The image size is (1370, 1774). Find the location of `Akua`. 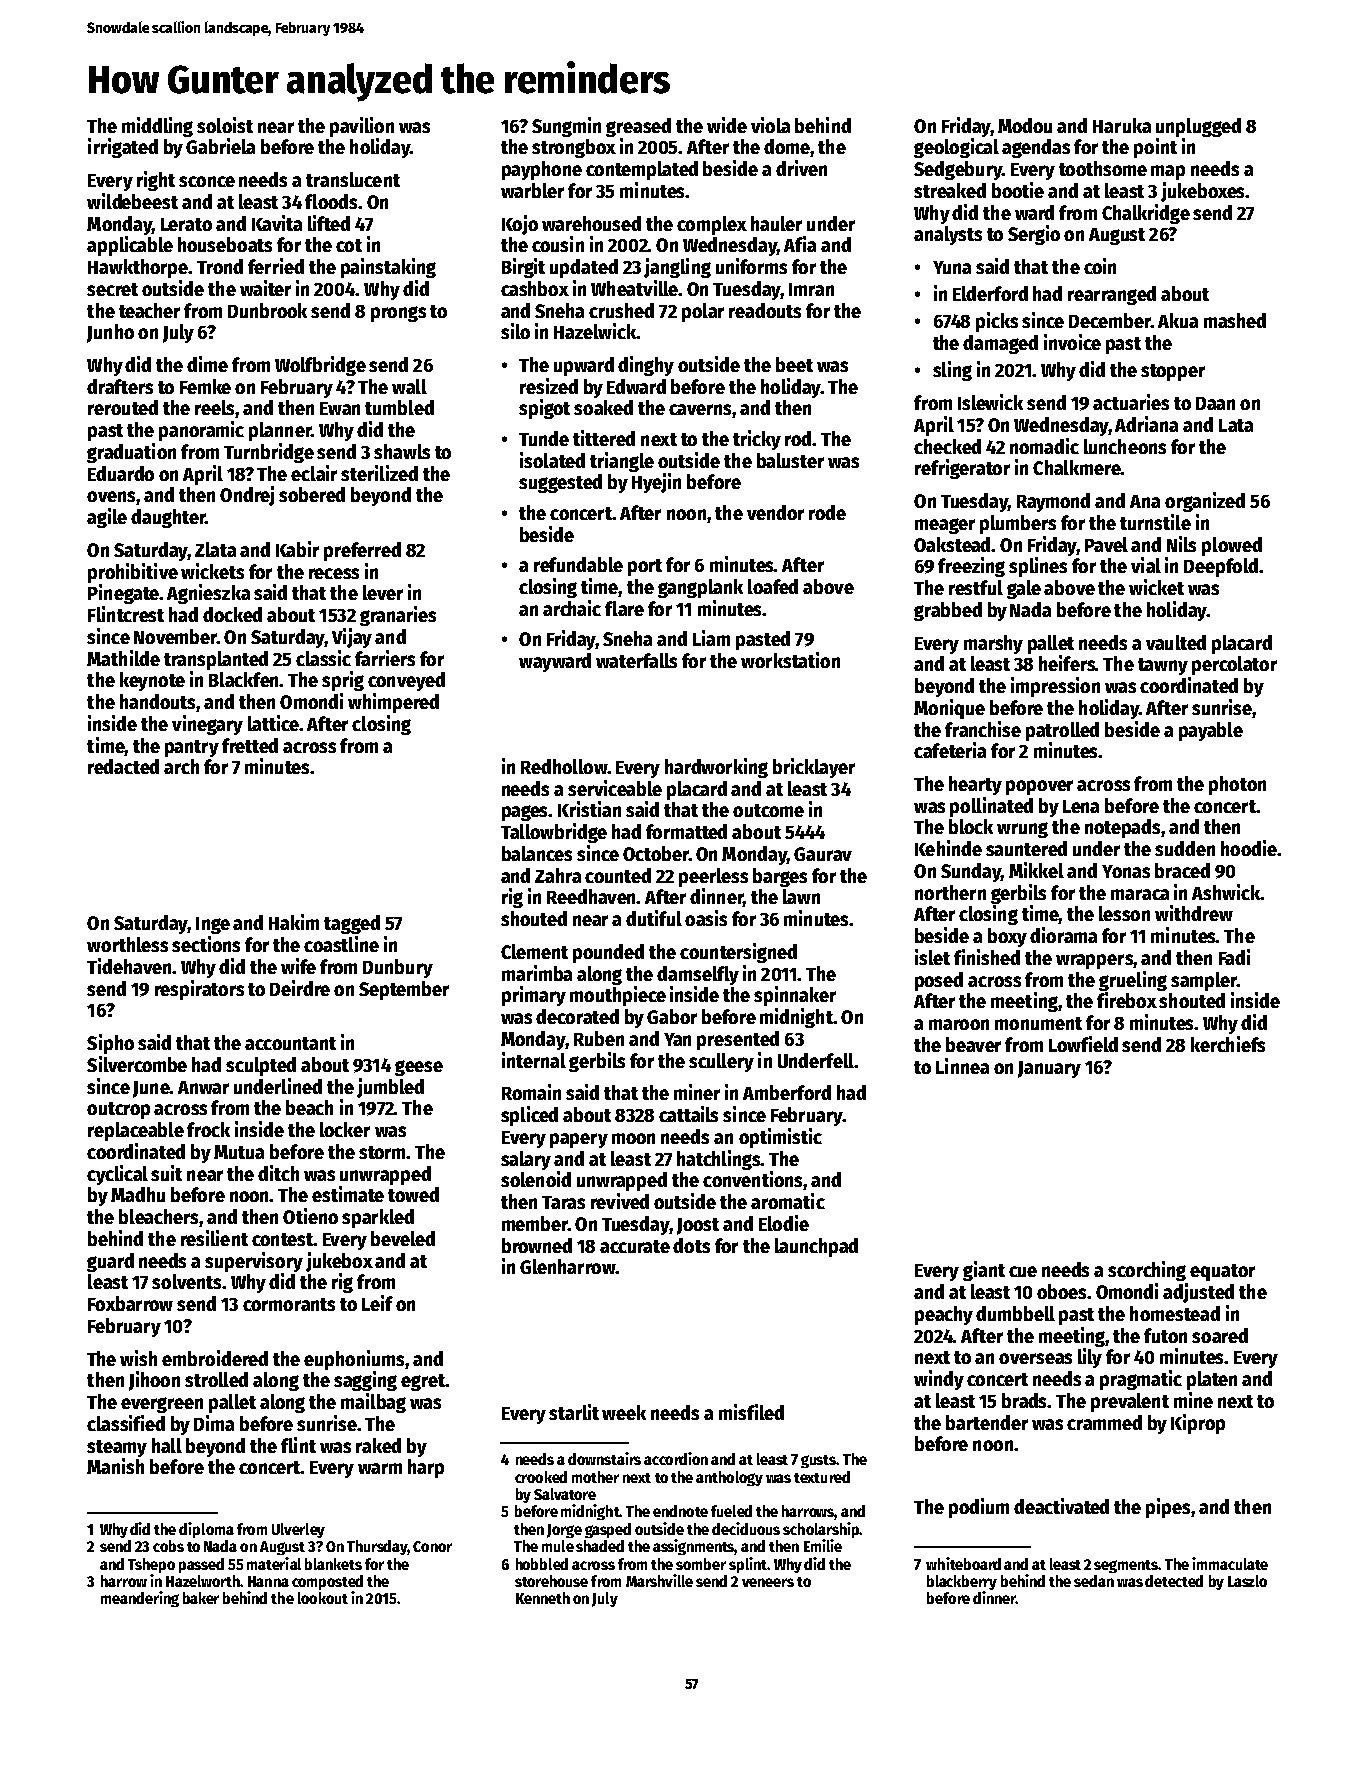

Akua is located at coordinates (1178, 320).
